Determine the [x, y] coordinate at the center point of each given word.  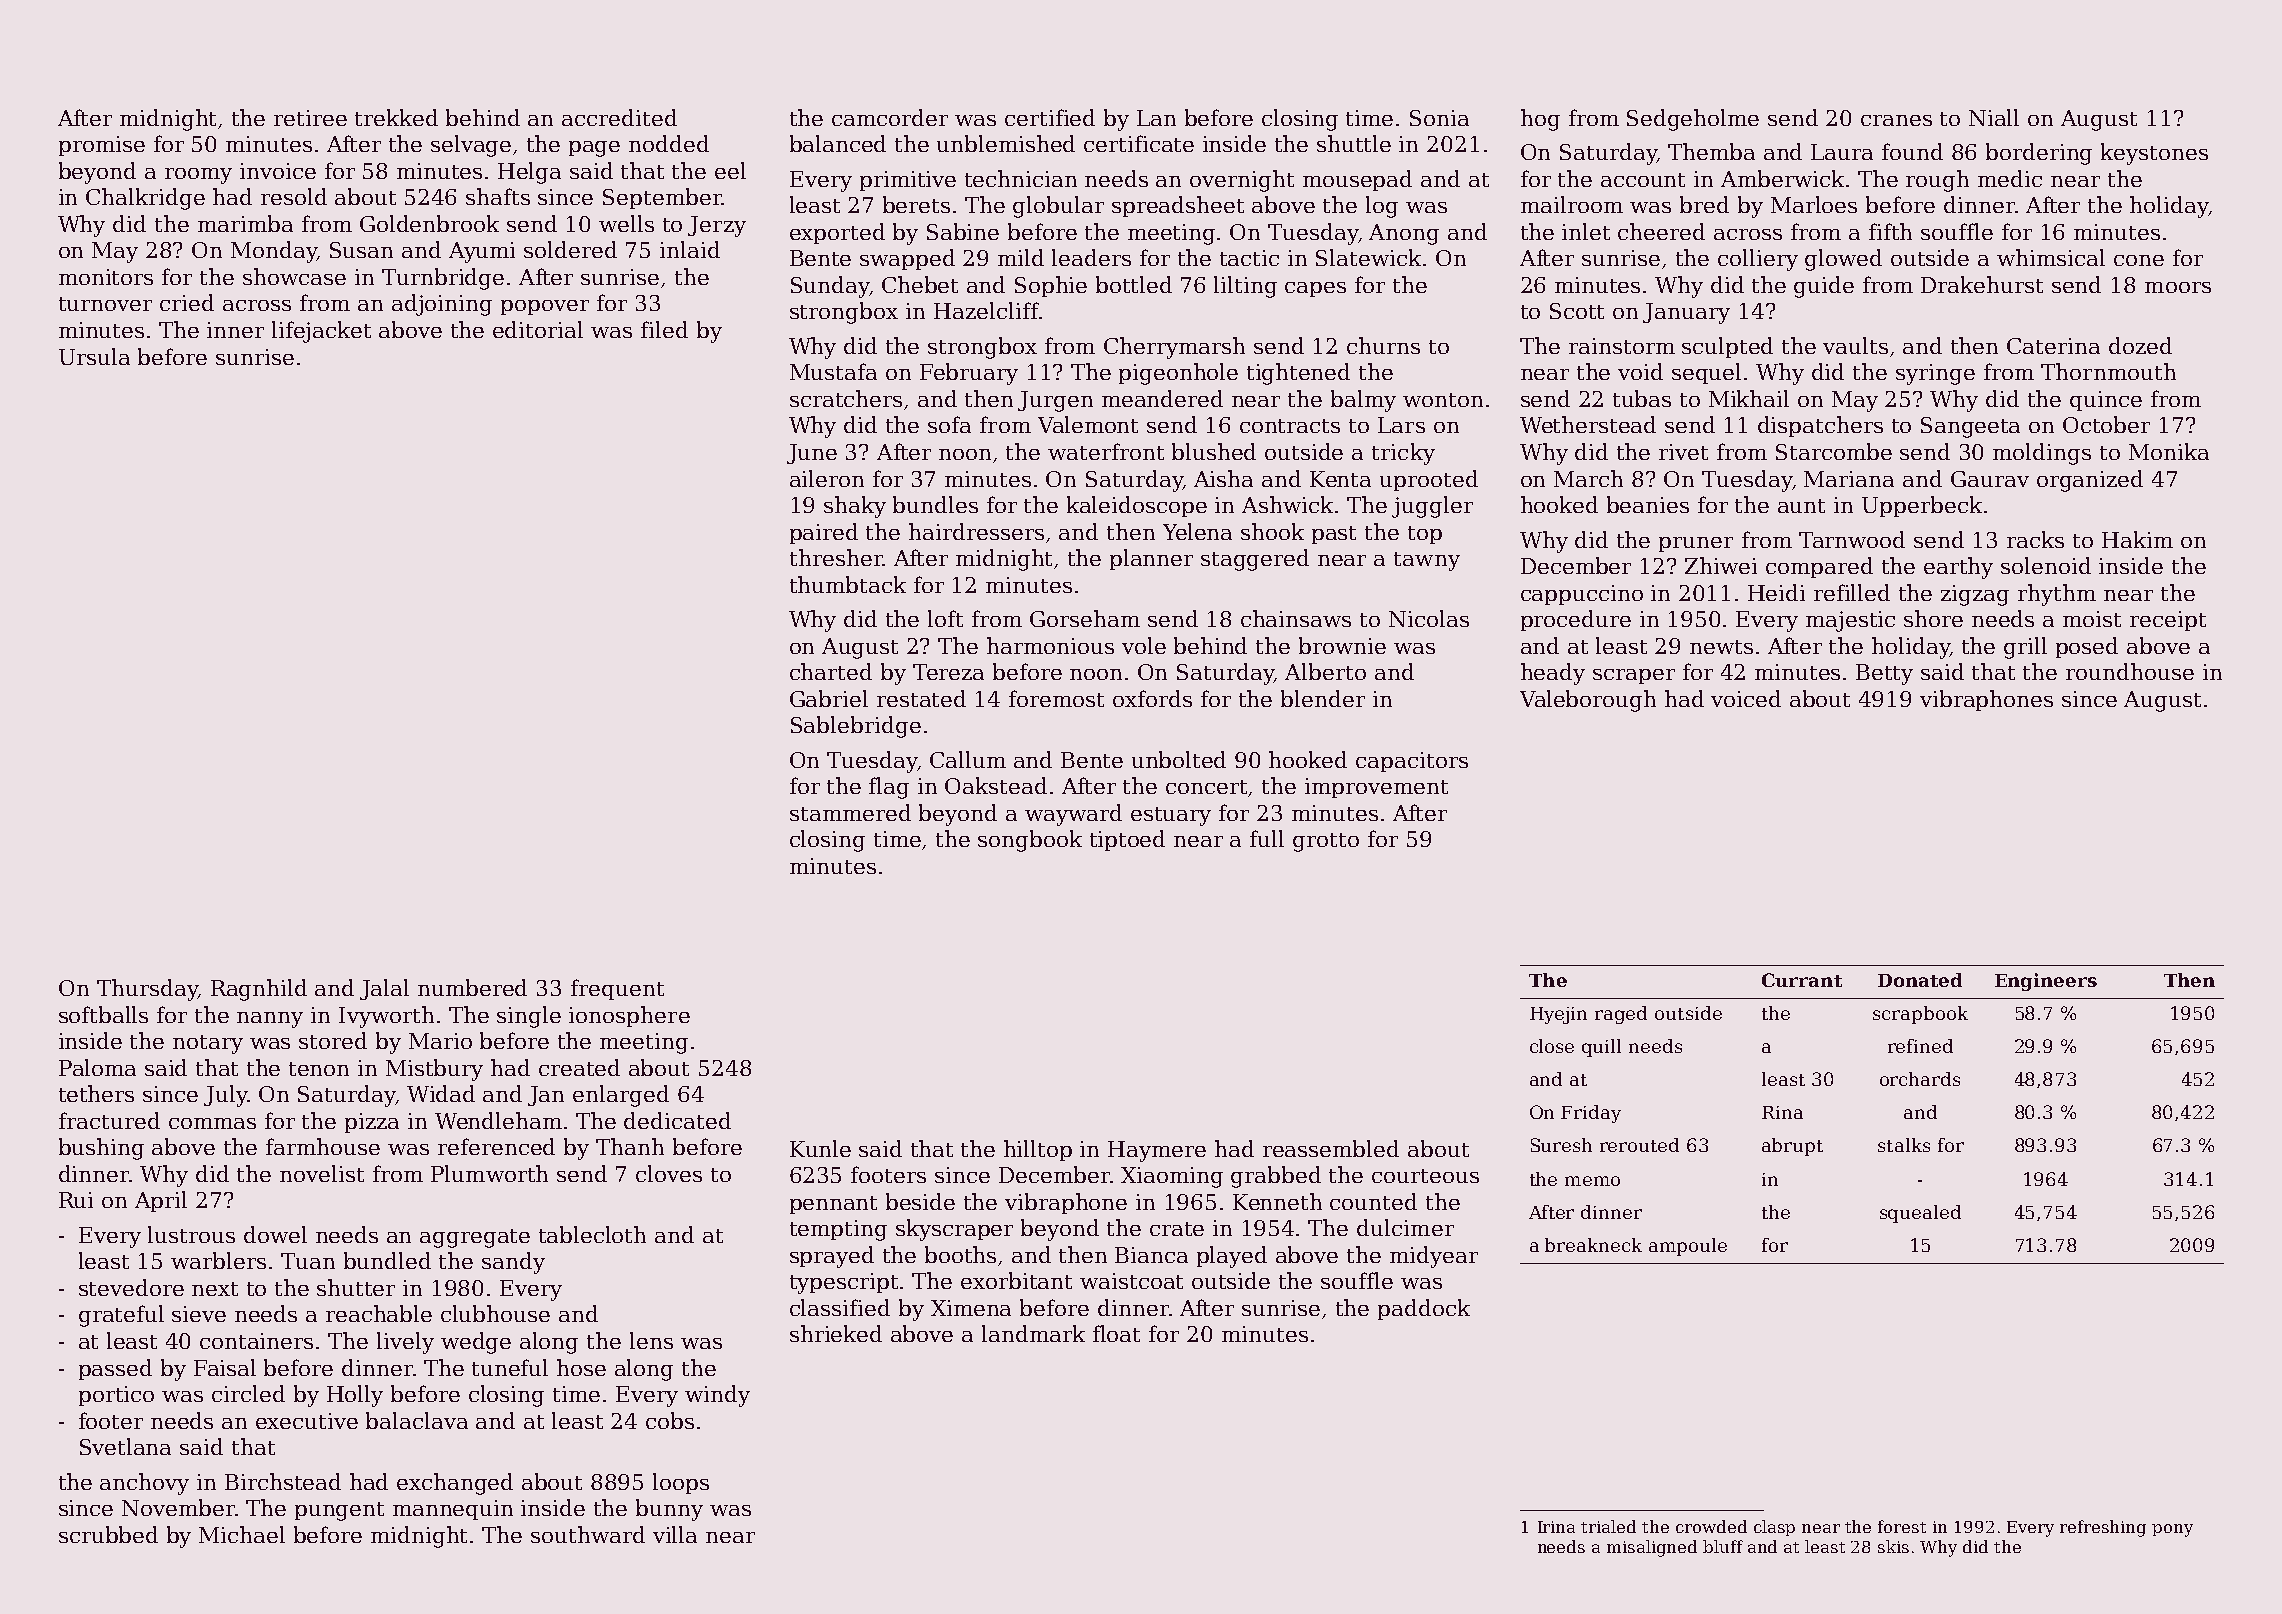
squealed [1920, 1214]
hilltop [1038, 1150]
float [1116, 1333]
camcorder [890, 117]
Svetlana [125, 1446]
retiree [310, 118]
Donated [1920, 980]
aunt [1801, 506]
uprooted [1429, 480]
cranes [1896, 120]
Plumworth [489, 1173]
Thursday [147, 990]
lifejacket [321, 332]
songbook [1030, 841]
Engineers [2046, 982]
